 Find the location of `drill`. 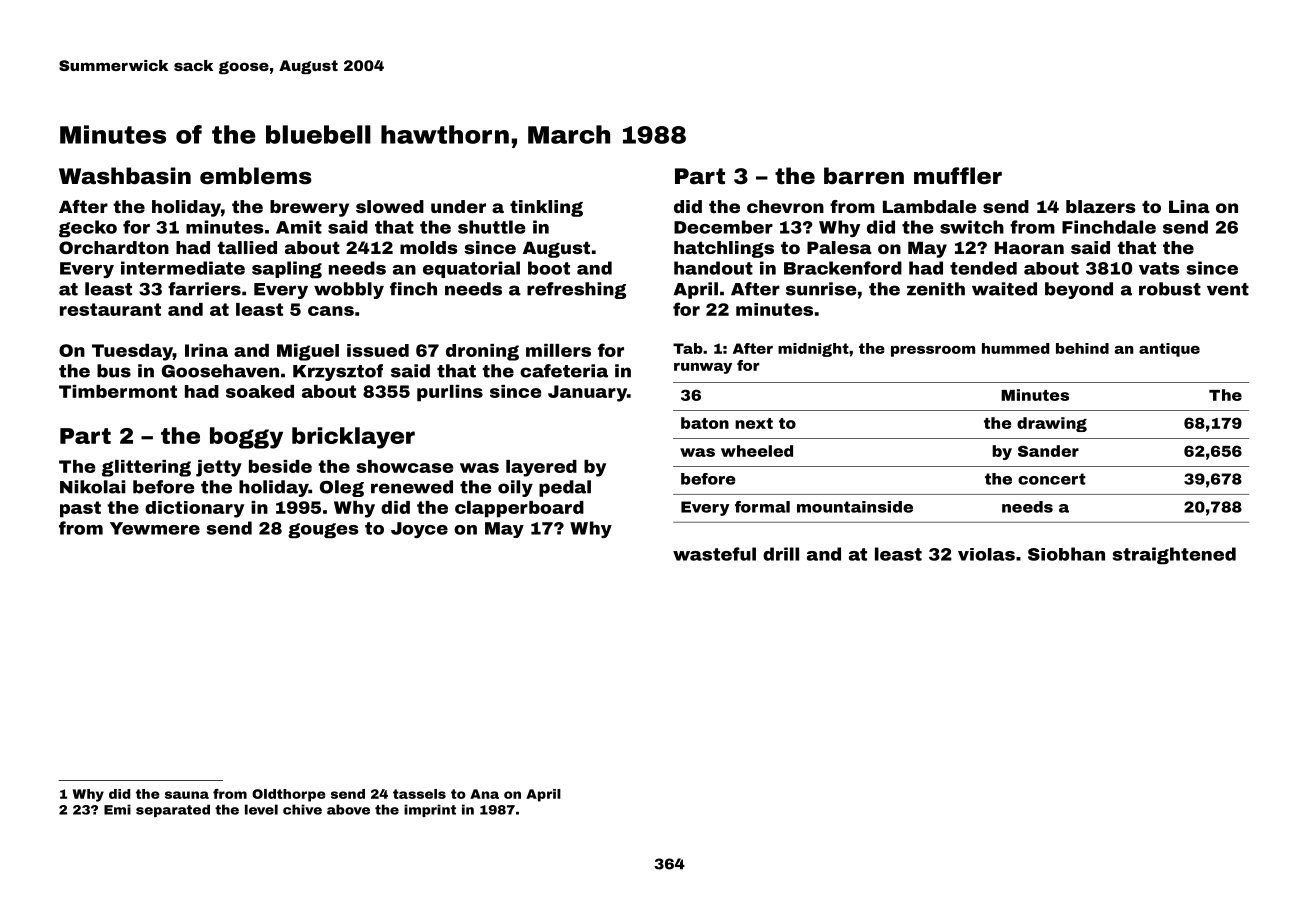

drill is located at coordinates (781, 554).
